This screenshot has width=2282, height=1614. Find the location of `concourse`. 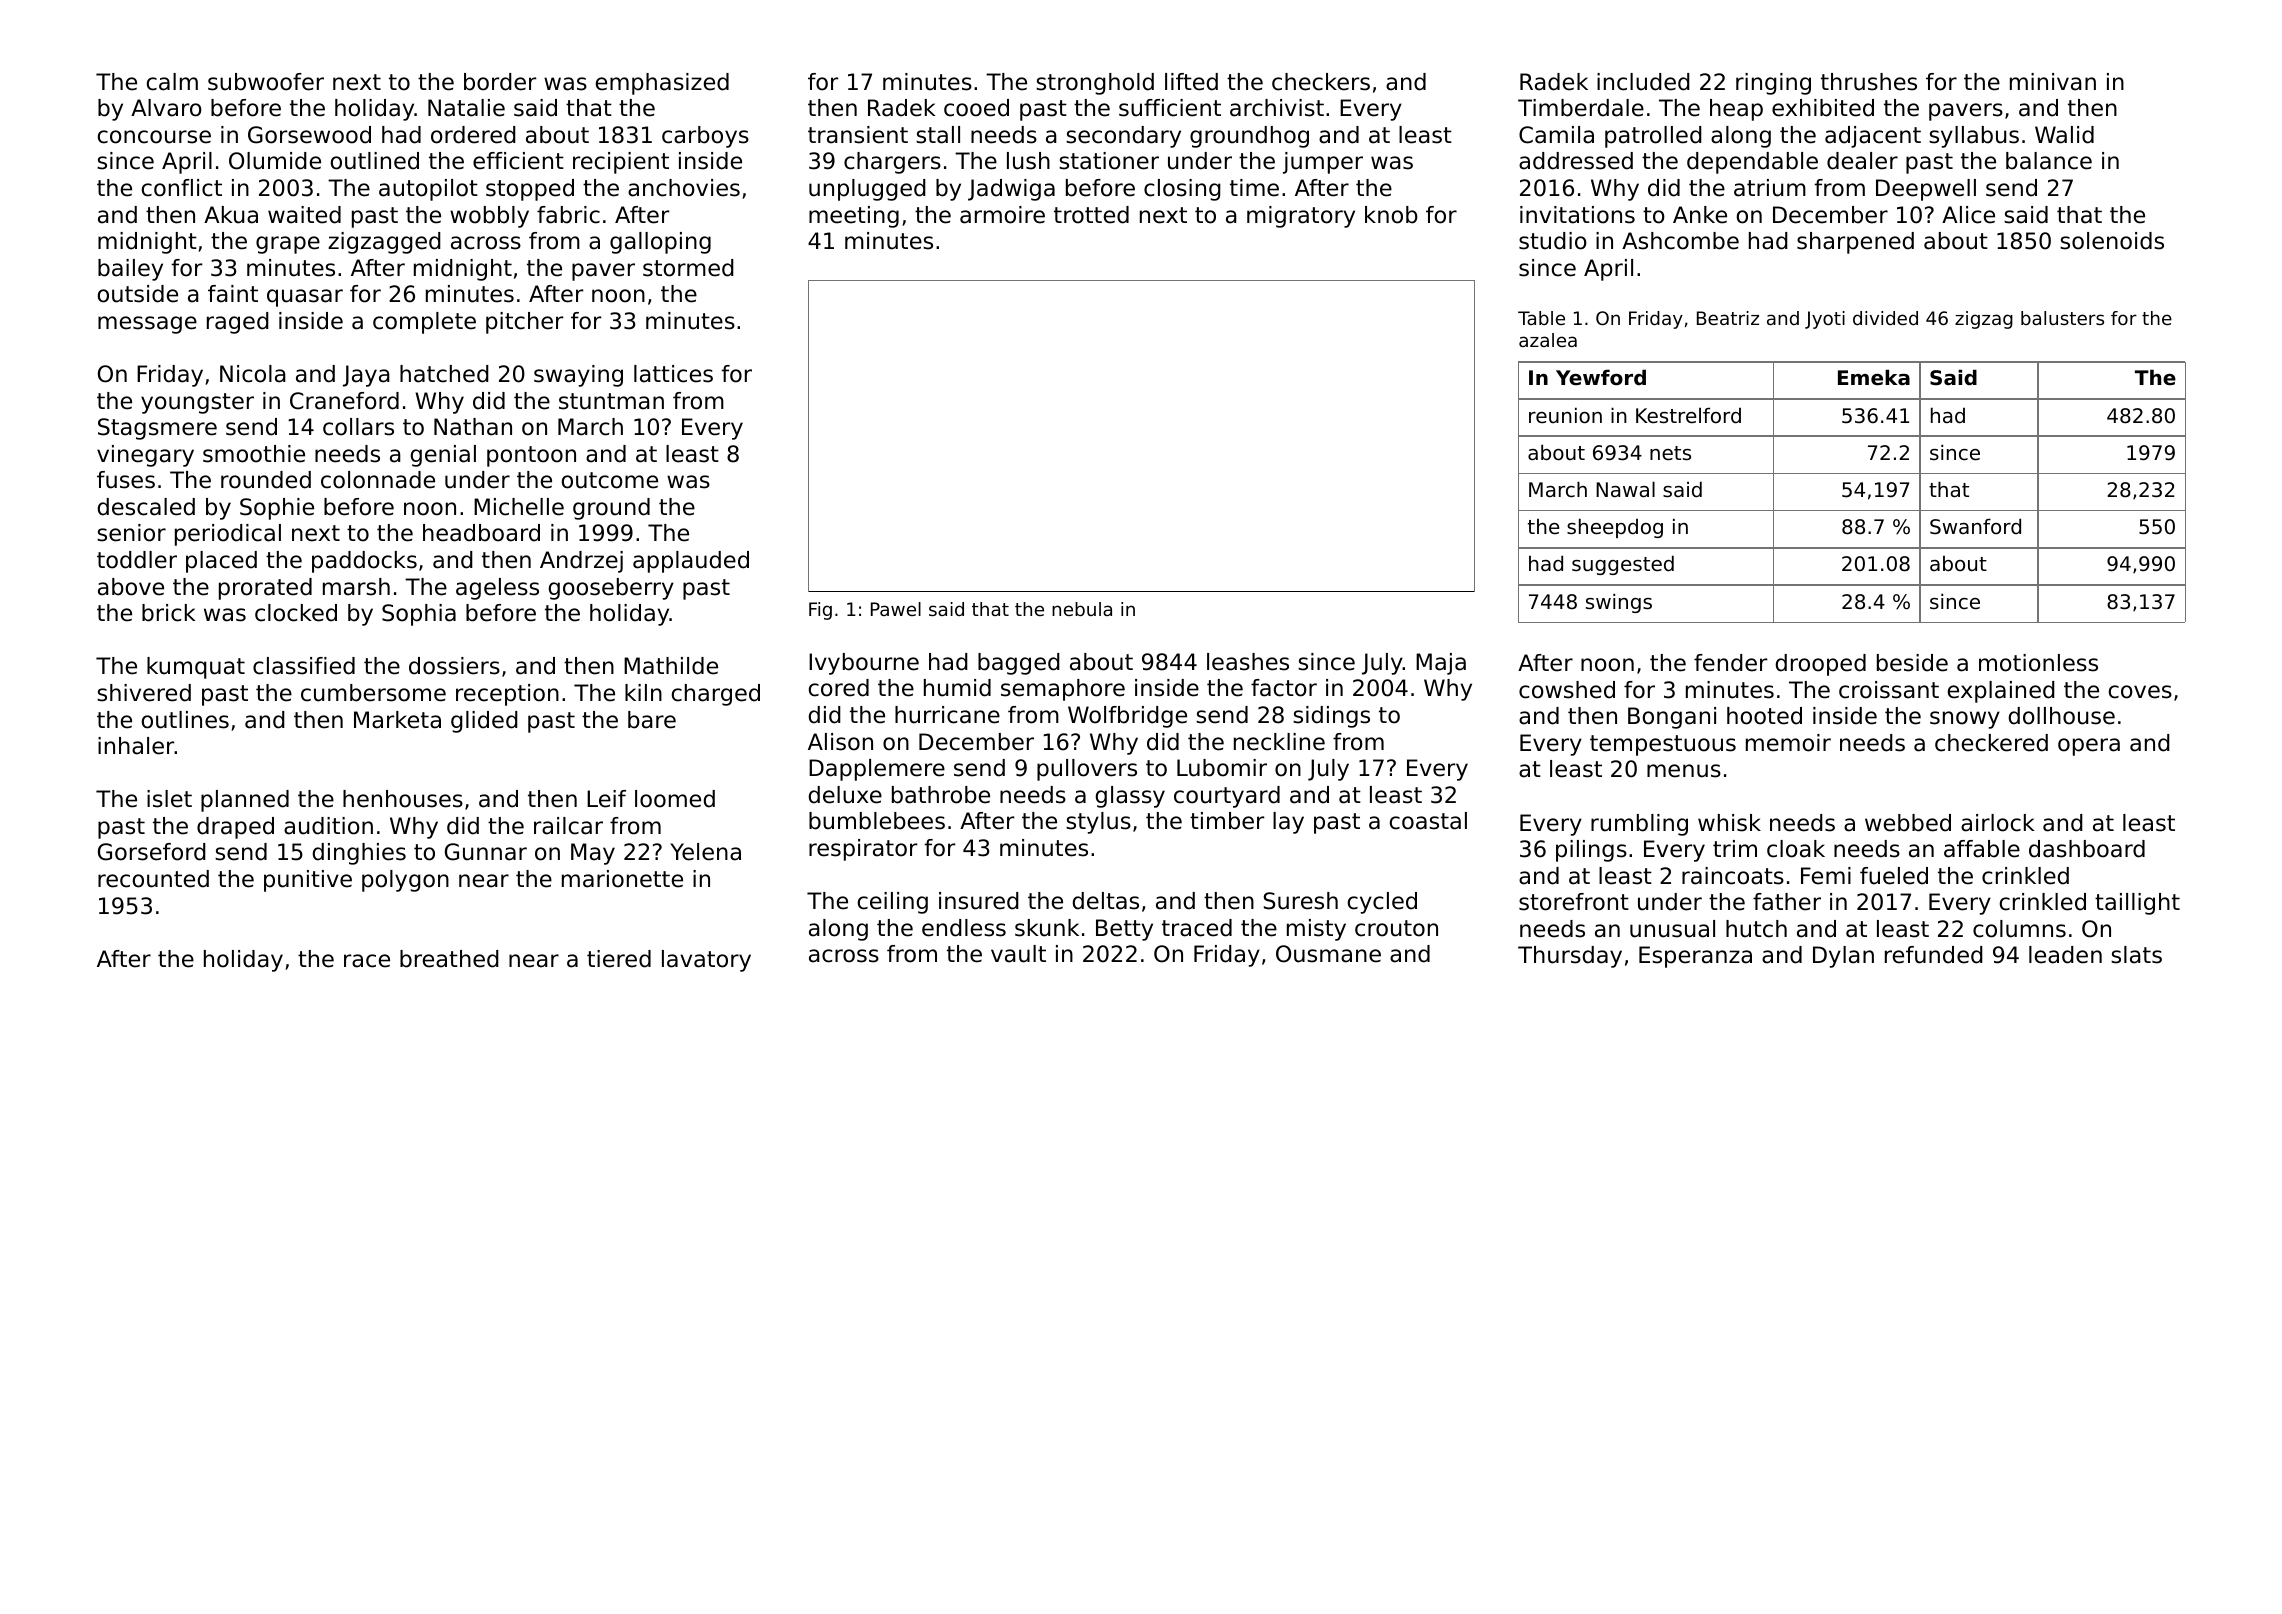

concourse is located at coordinates (154, 137).
